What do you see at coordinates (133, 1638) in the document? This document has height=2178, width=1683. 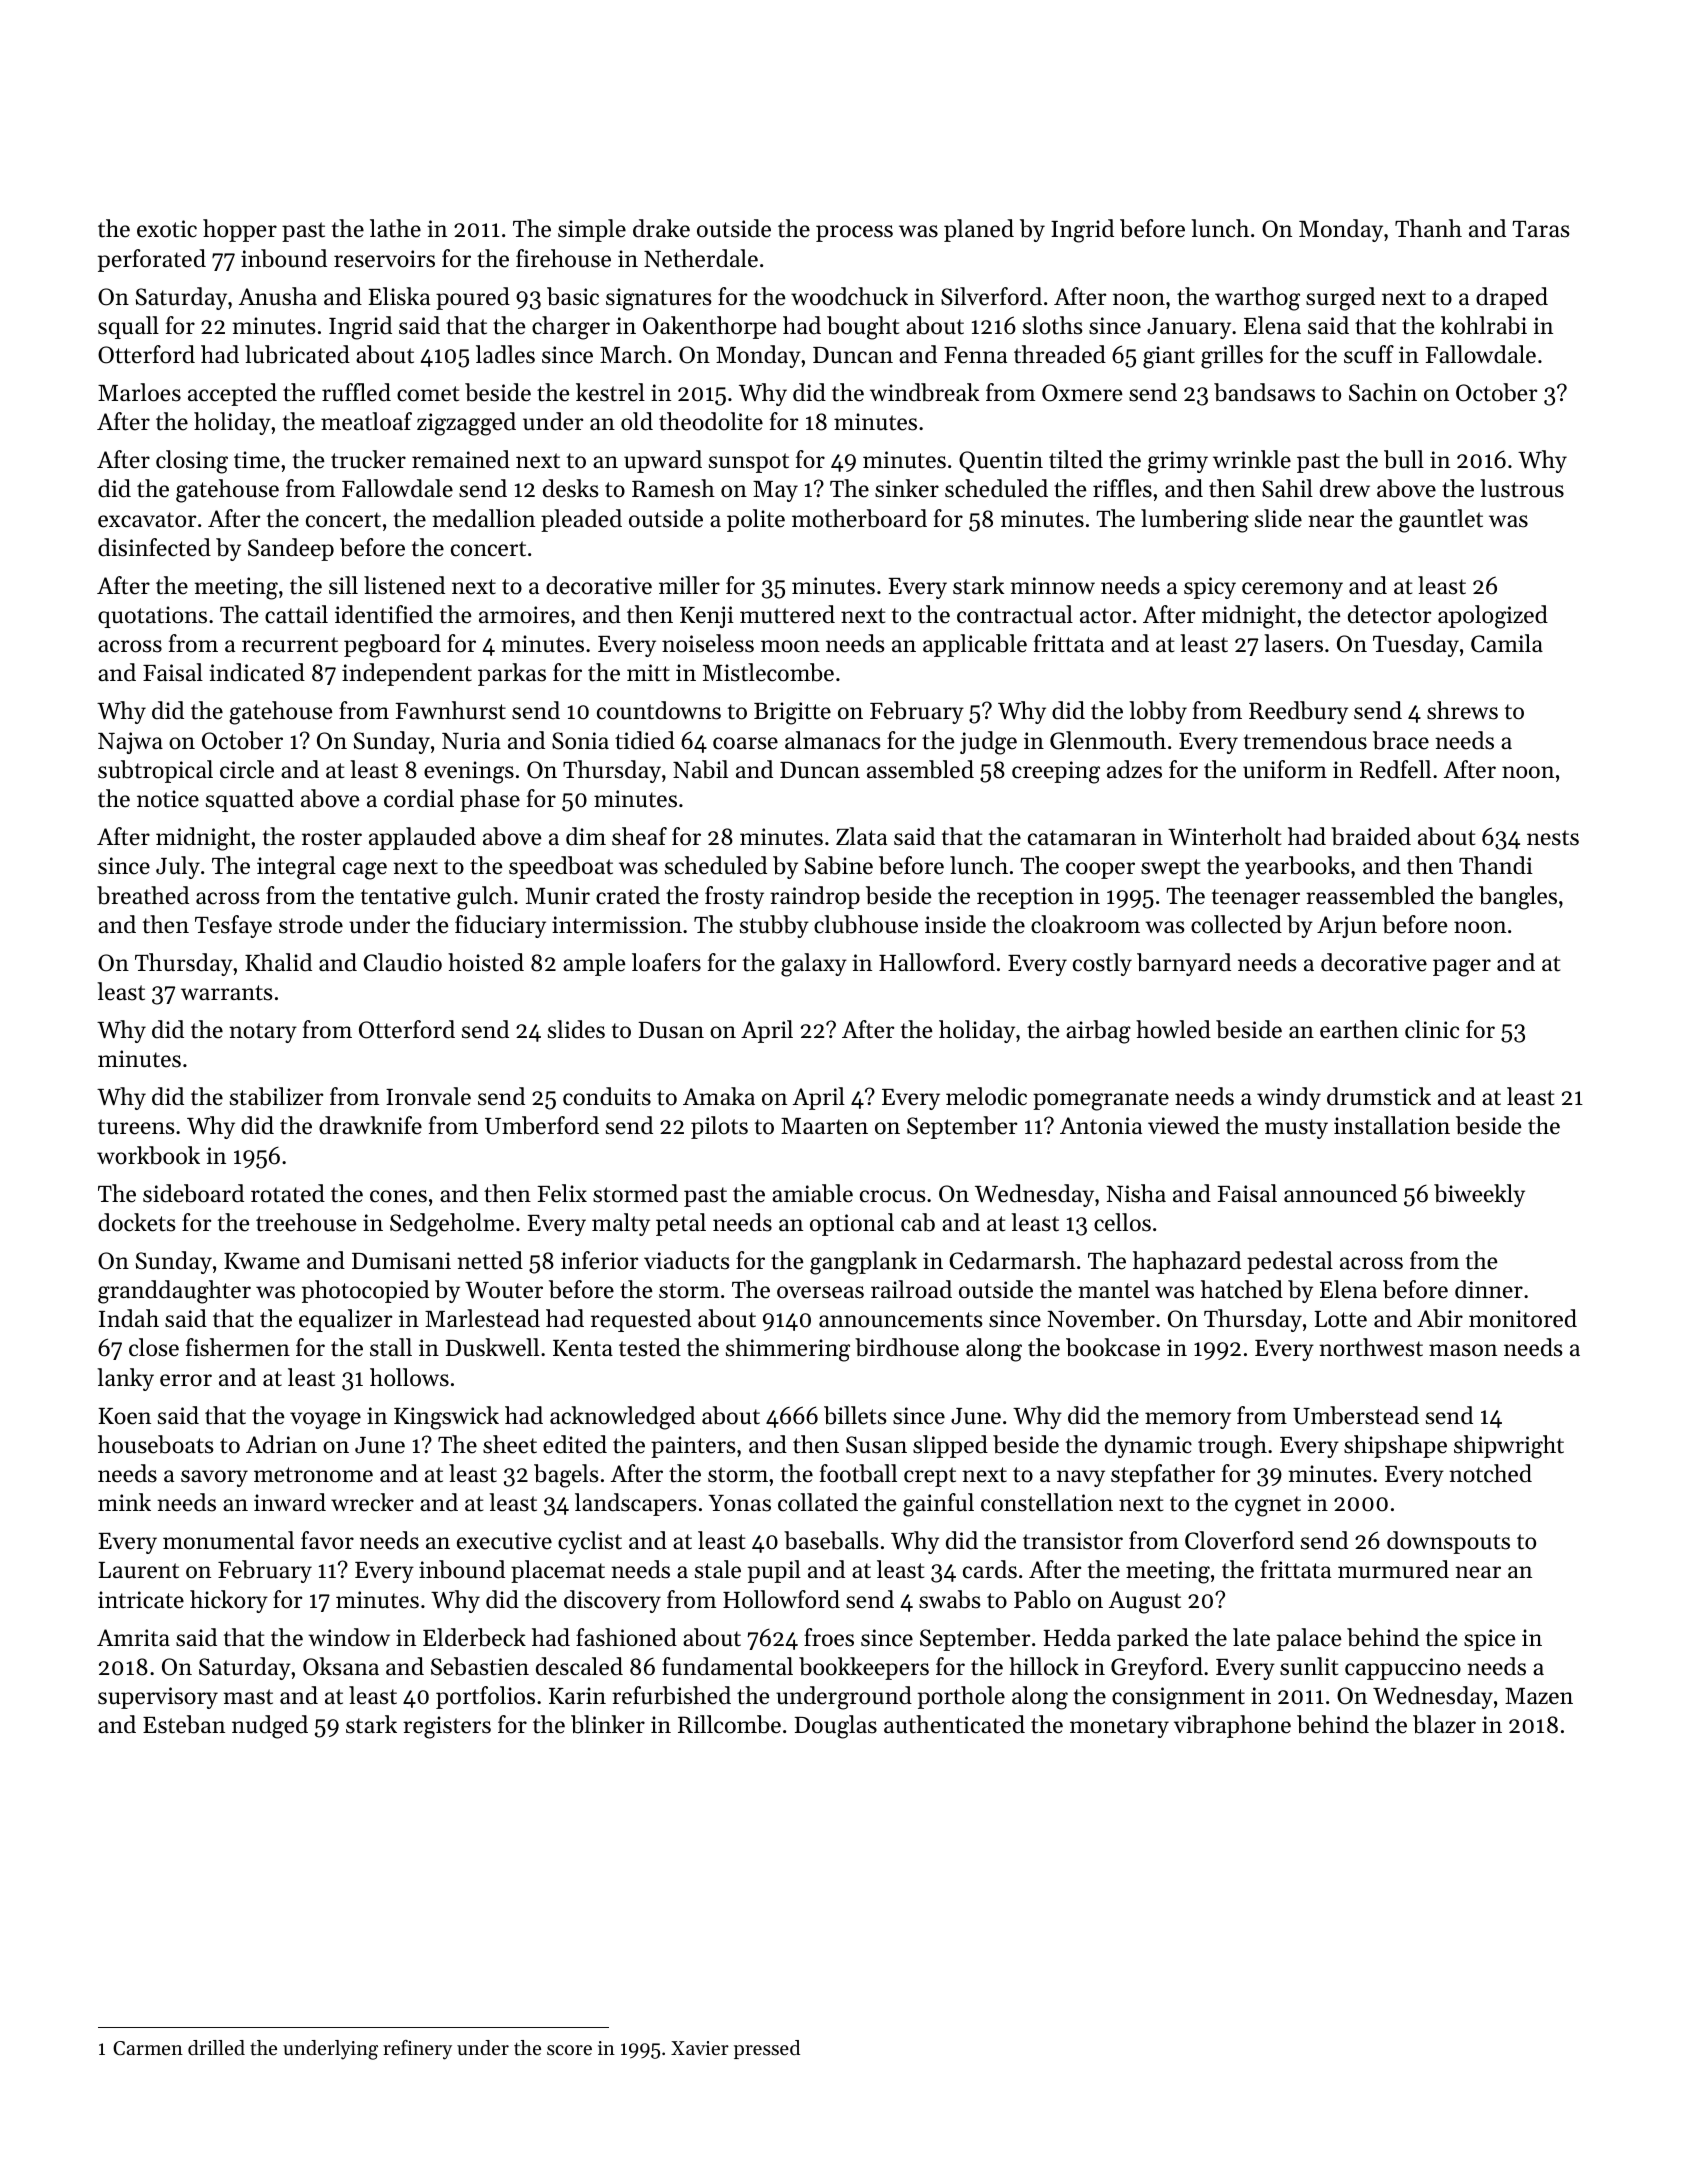 I see `Amrita` at bounding box center [133, 1638].
